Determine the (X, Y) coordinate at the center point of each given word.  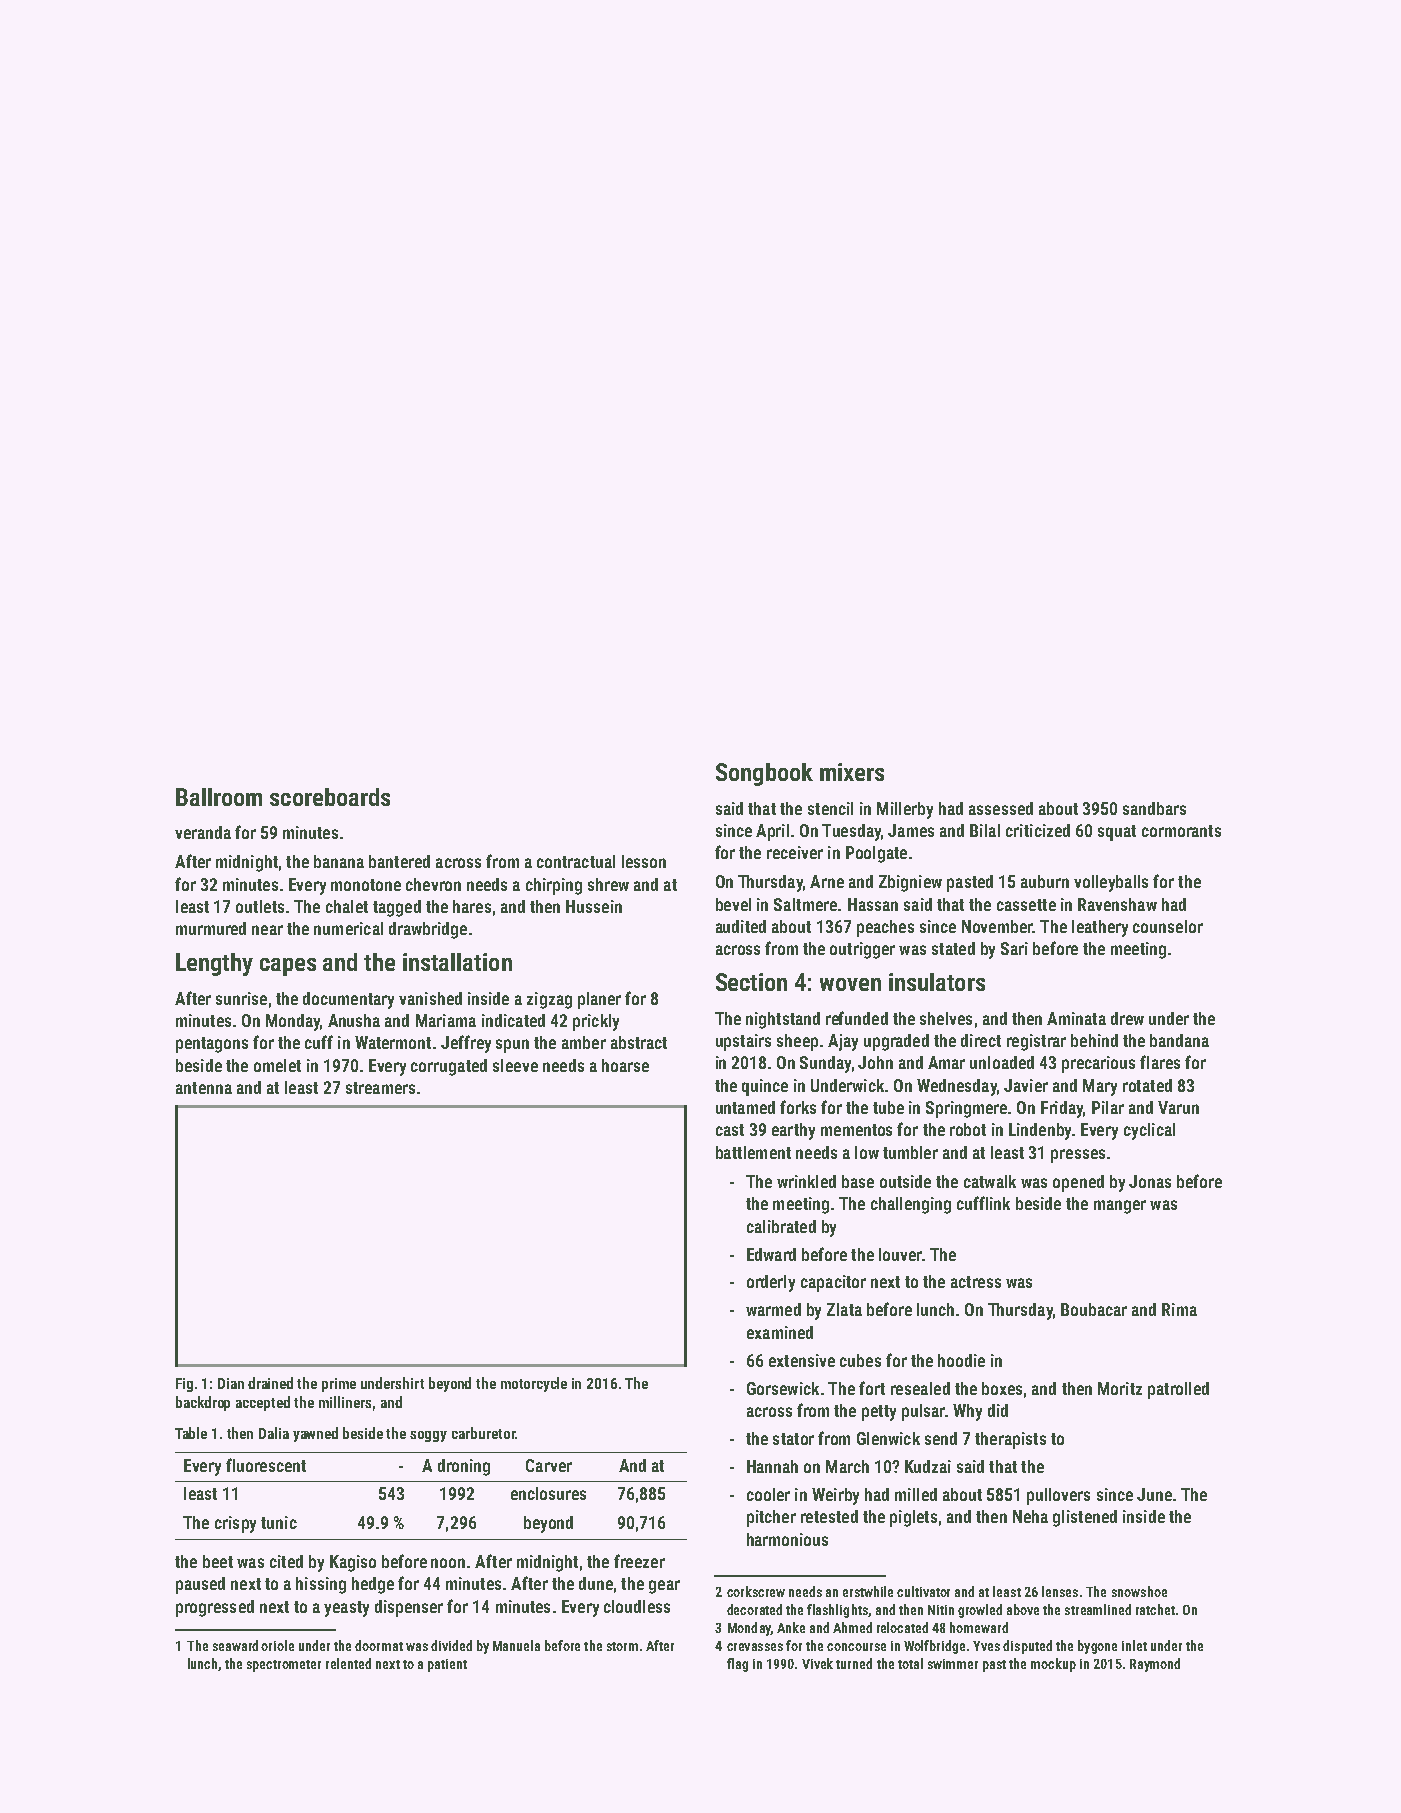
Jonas (1150, 1181)
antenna (204, 1088)
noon (448, 1563)
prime (339, 1385)
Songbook (764, 774)
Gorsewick (783, 1388)
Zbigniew (910, 883)
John (875, 1062)
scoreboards (330, 797)
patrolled (1178, 1390)
